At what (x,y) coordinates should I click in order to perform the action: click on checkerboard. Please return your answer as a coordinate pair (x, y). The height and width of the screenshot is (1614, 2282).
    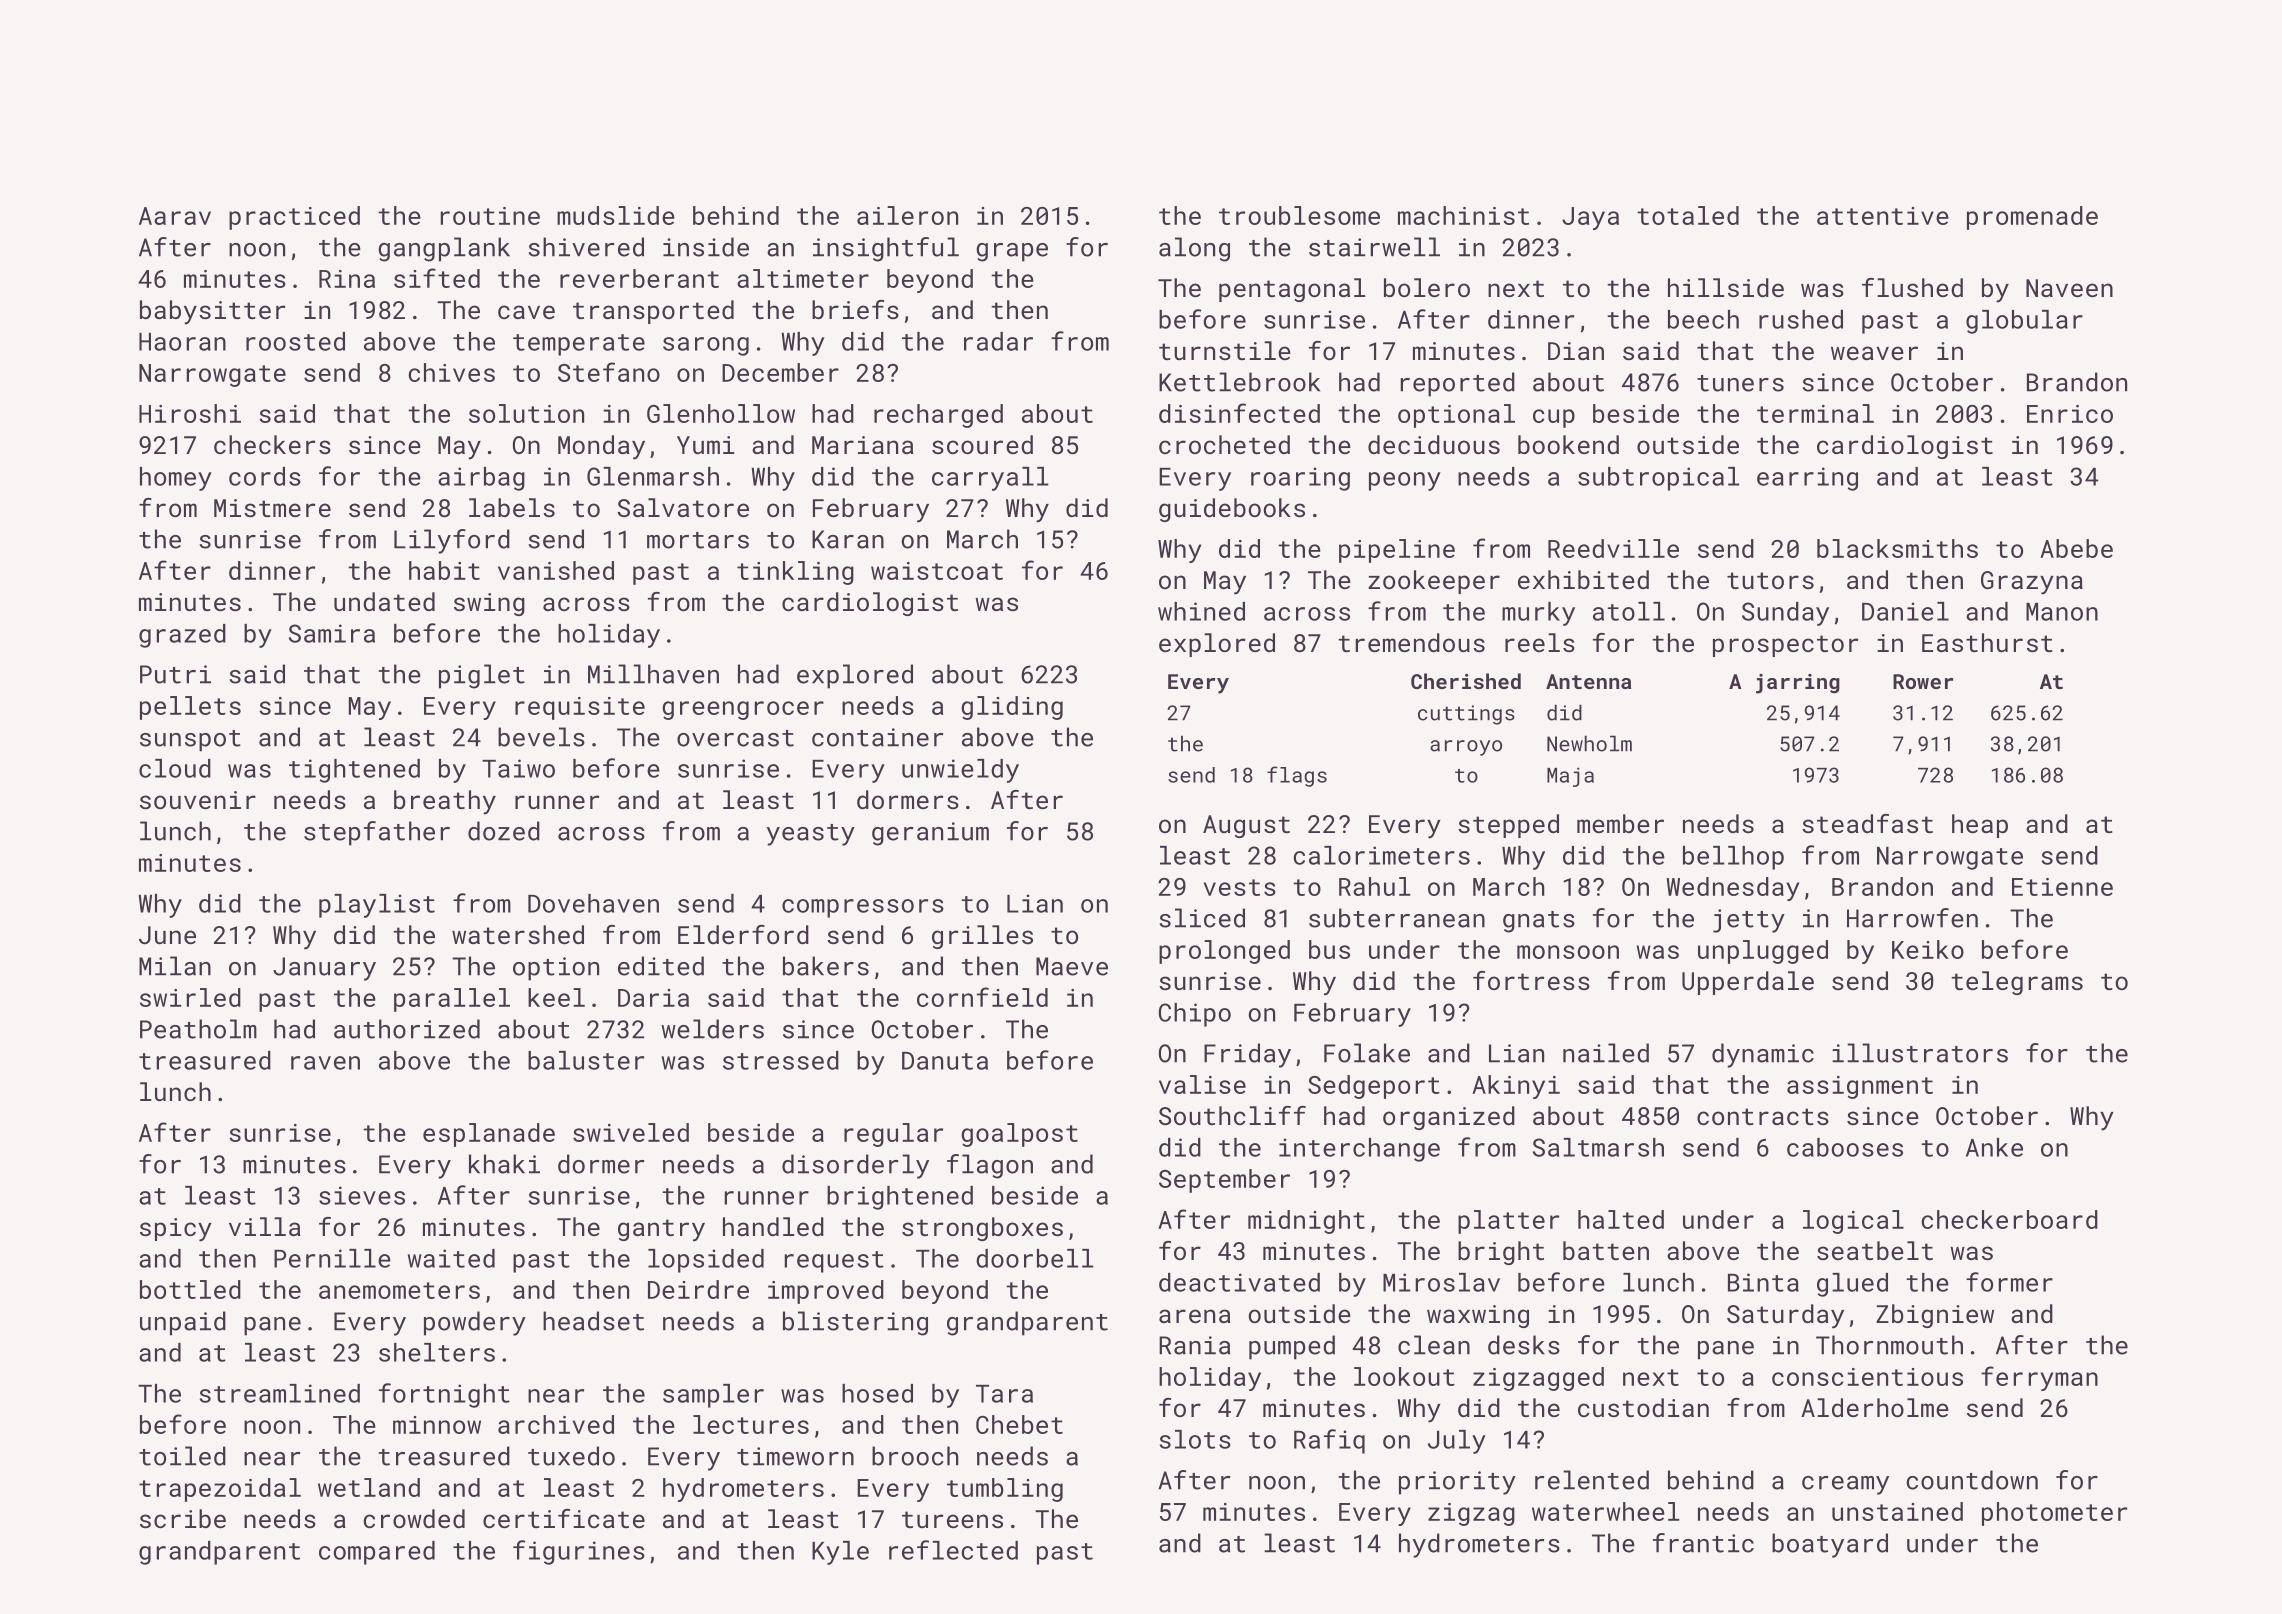
    Looking at the image, I should click on (2009, 1219).
